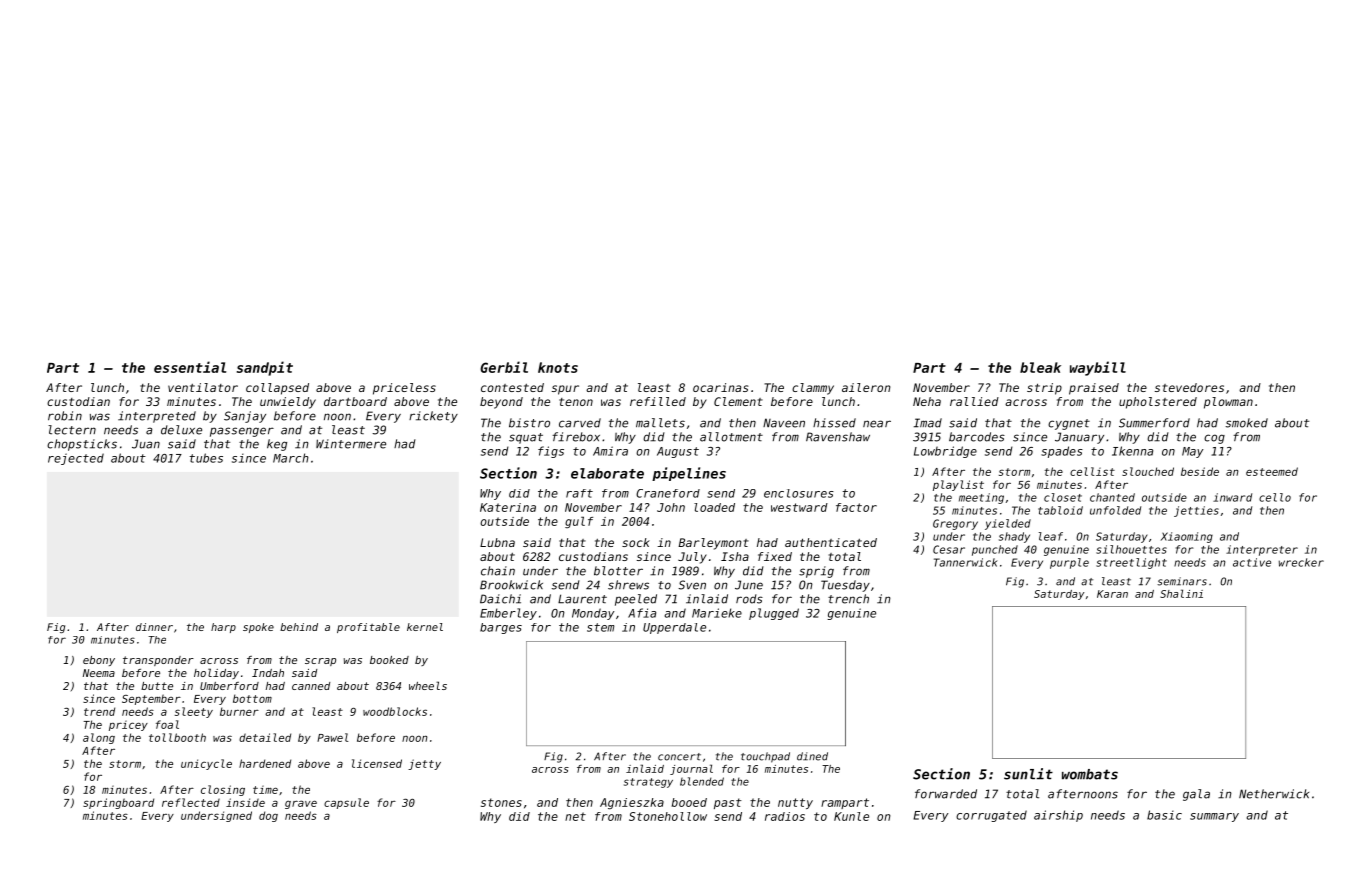 The width and height of the screenshot is (1372, 887). What do you see at coordinates (632, 804) in the screenshot?
I see `Agnieszka` at bounding box center [632, 804].
